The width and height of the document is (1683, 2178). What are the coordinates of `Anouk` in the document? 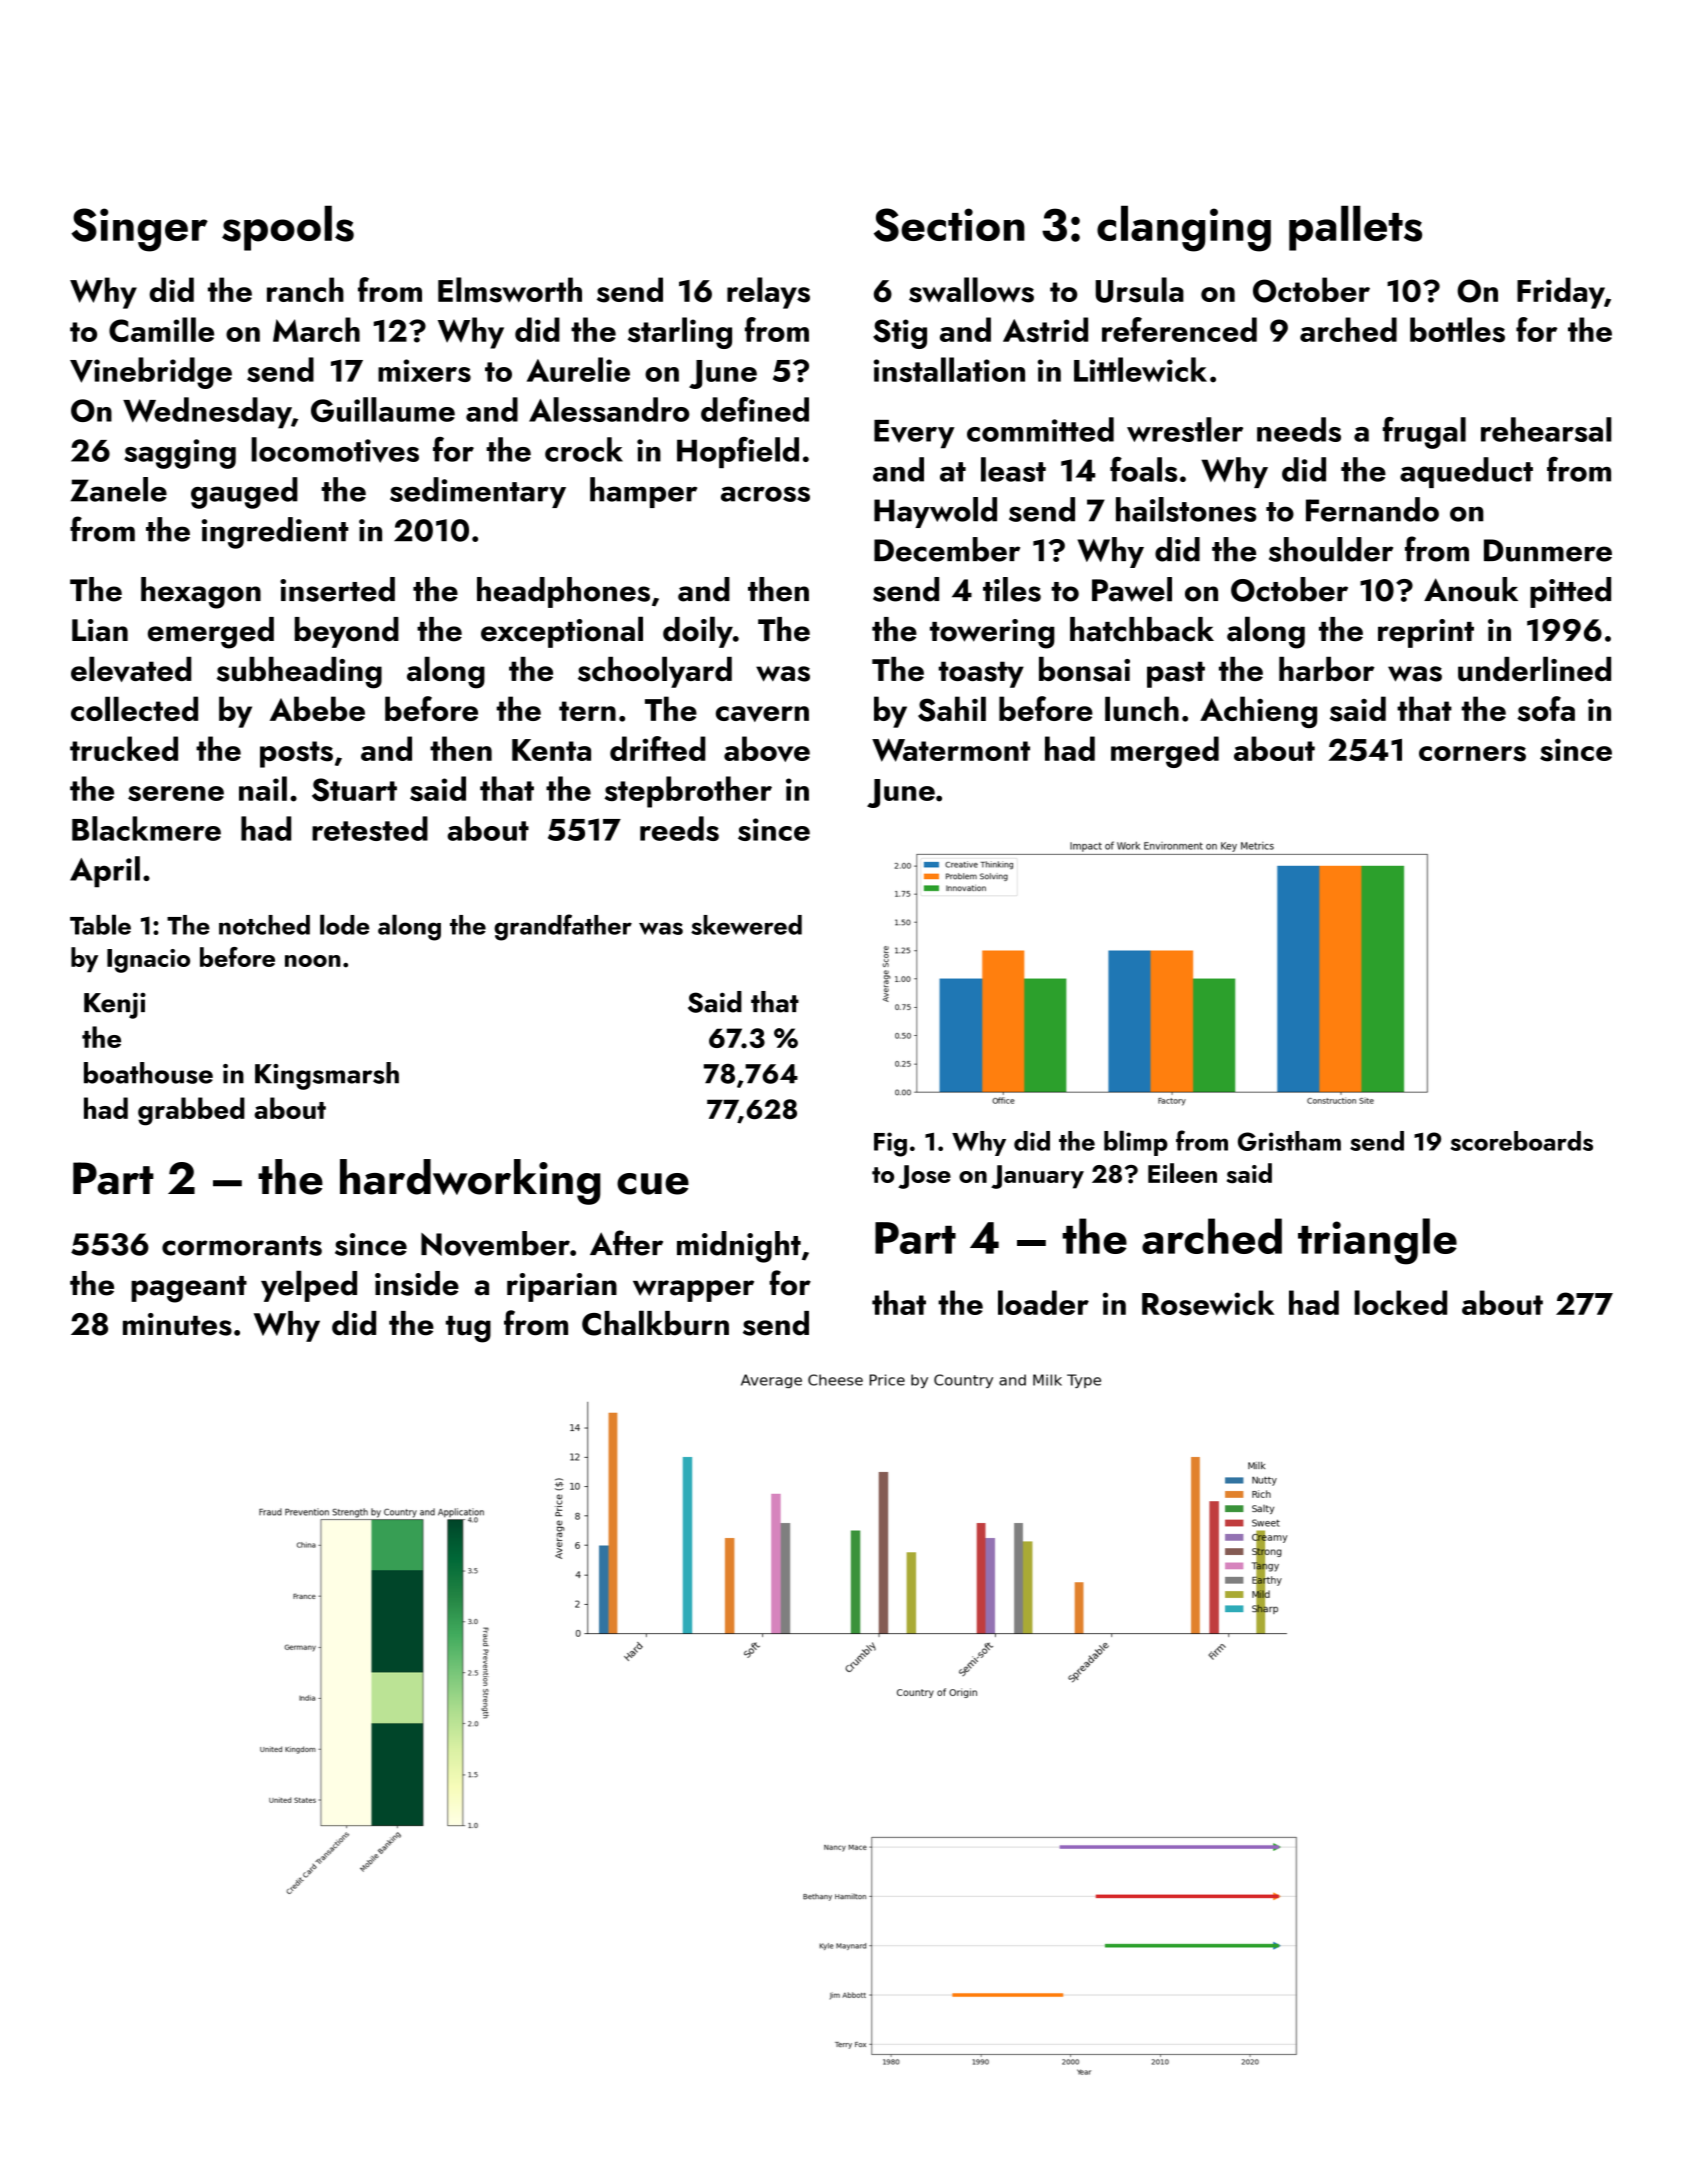 It's located at (1471, 589).
